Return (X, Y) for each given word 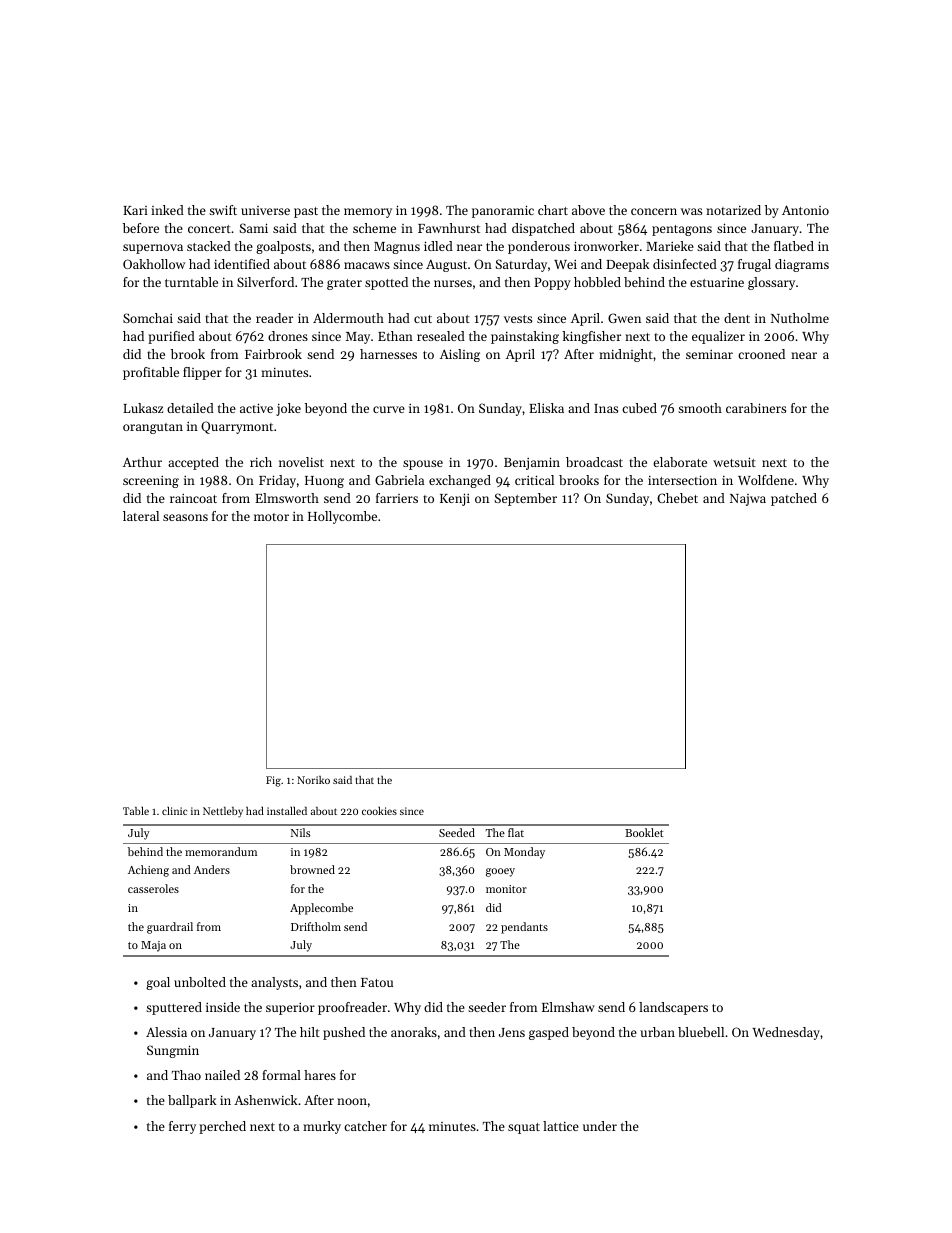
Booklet (644, 832)
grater (344, 284)
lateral (141, 516)
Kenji (455, 499)
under (600, 1126)
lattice (561, 1126)
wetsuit (734, 462)
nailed (222, 1075)
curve (389, 409)
